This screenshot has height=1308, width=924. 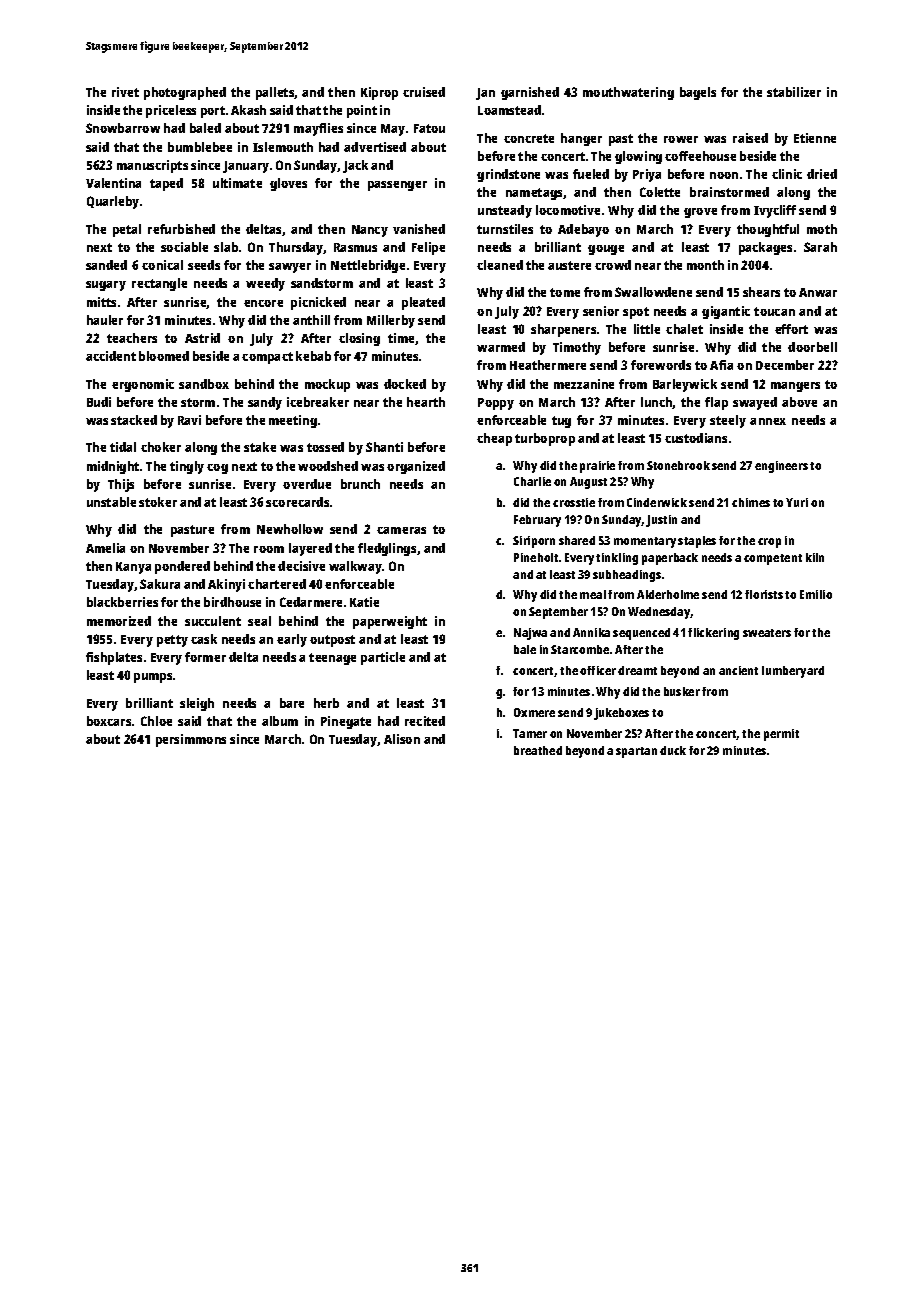 I want to click on annex, so click(x=768, y=421).
